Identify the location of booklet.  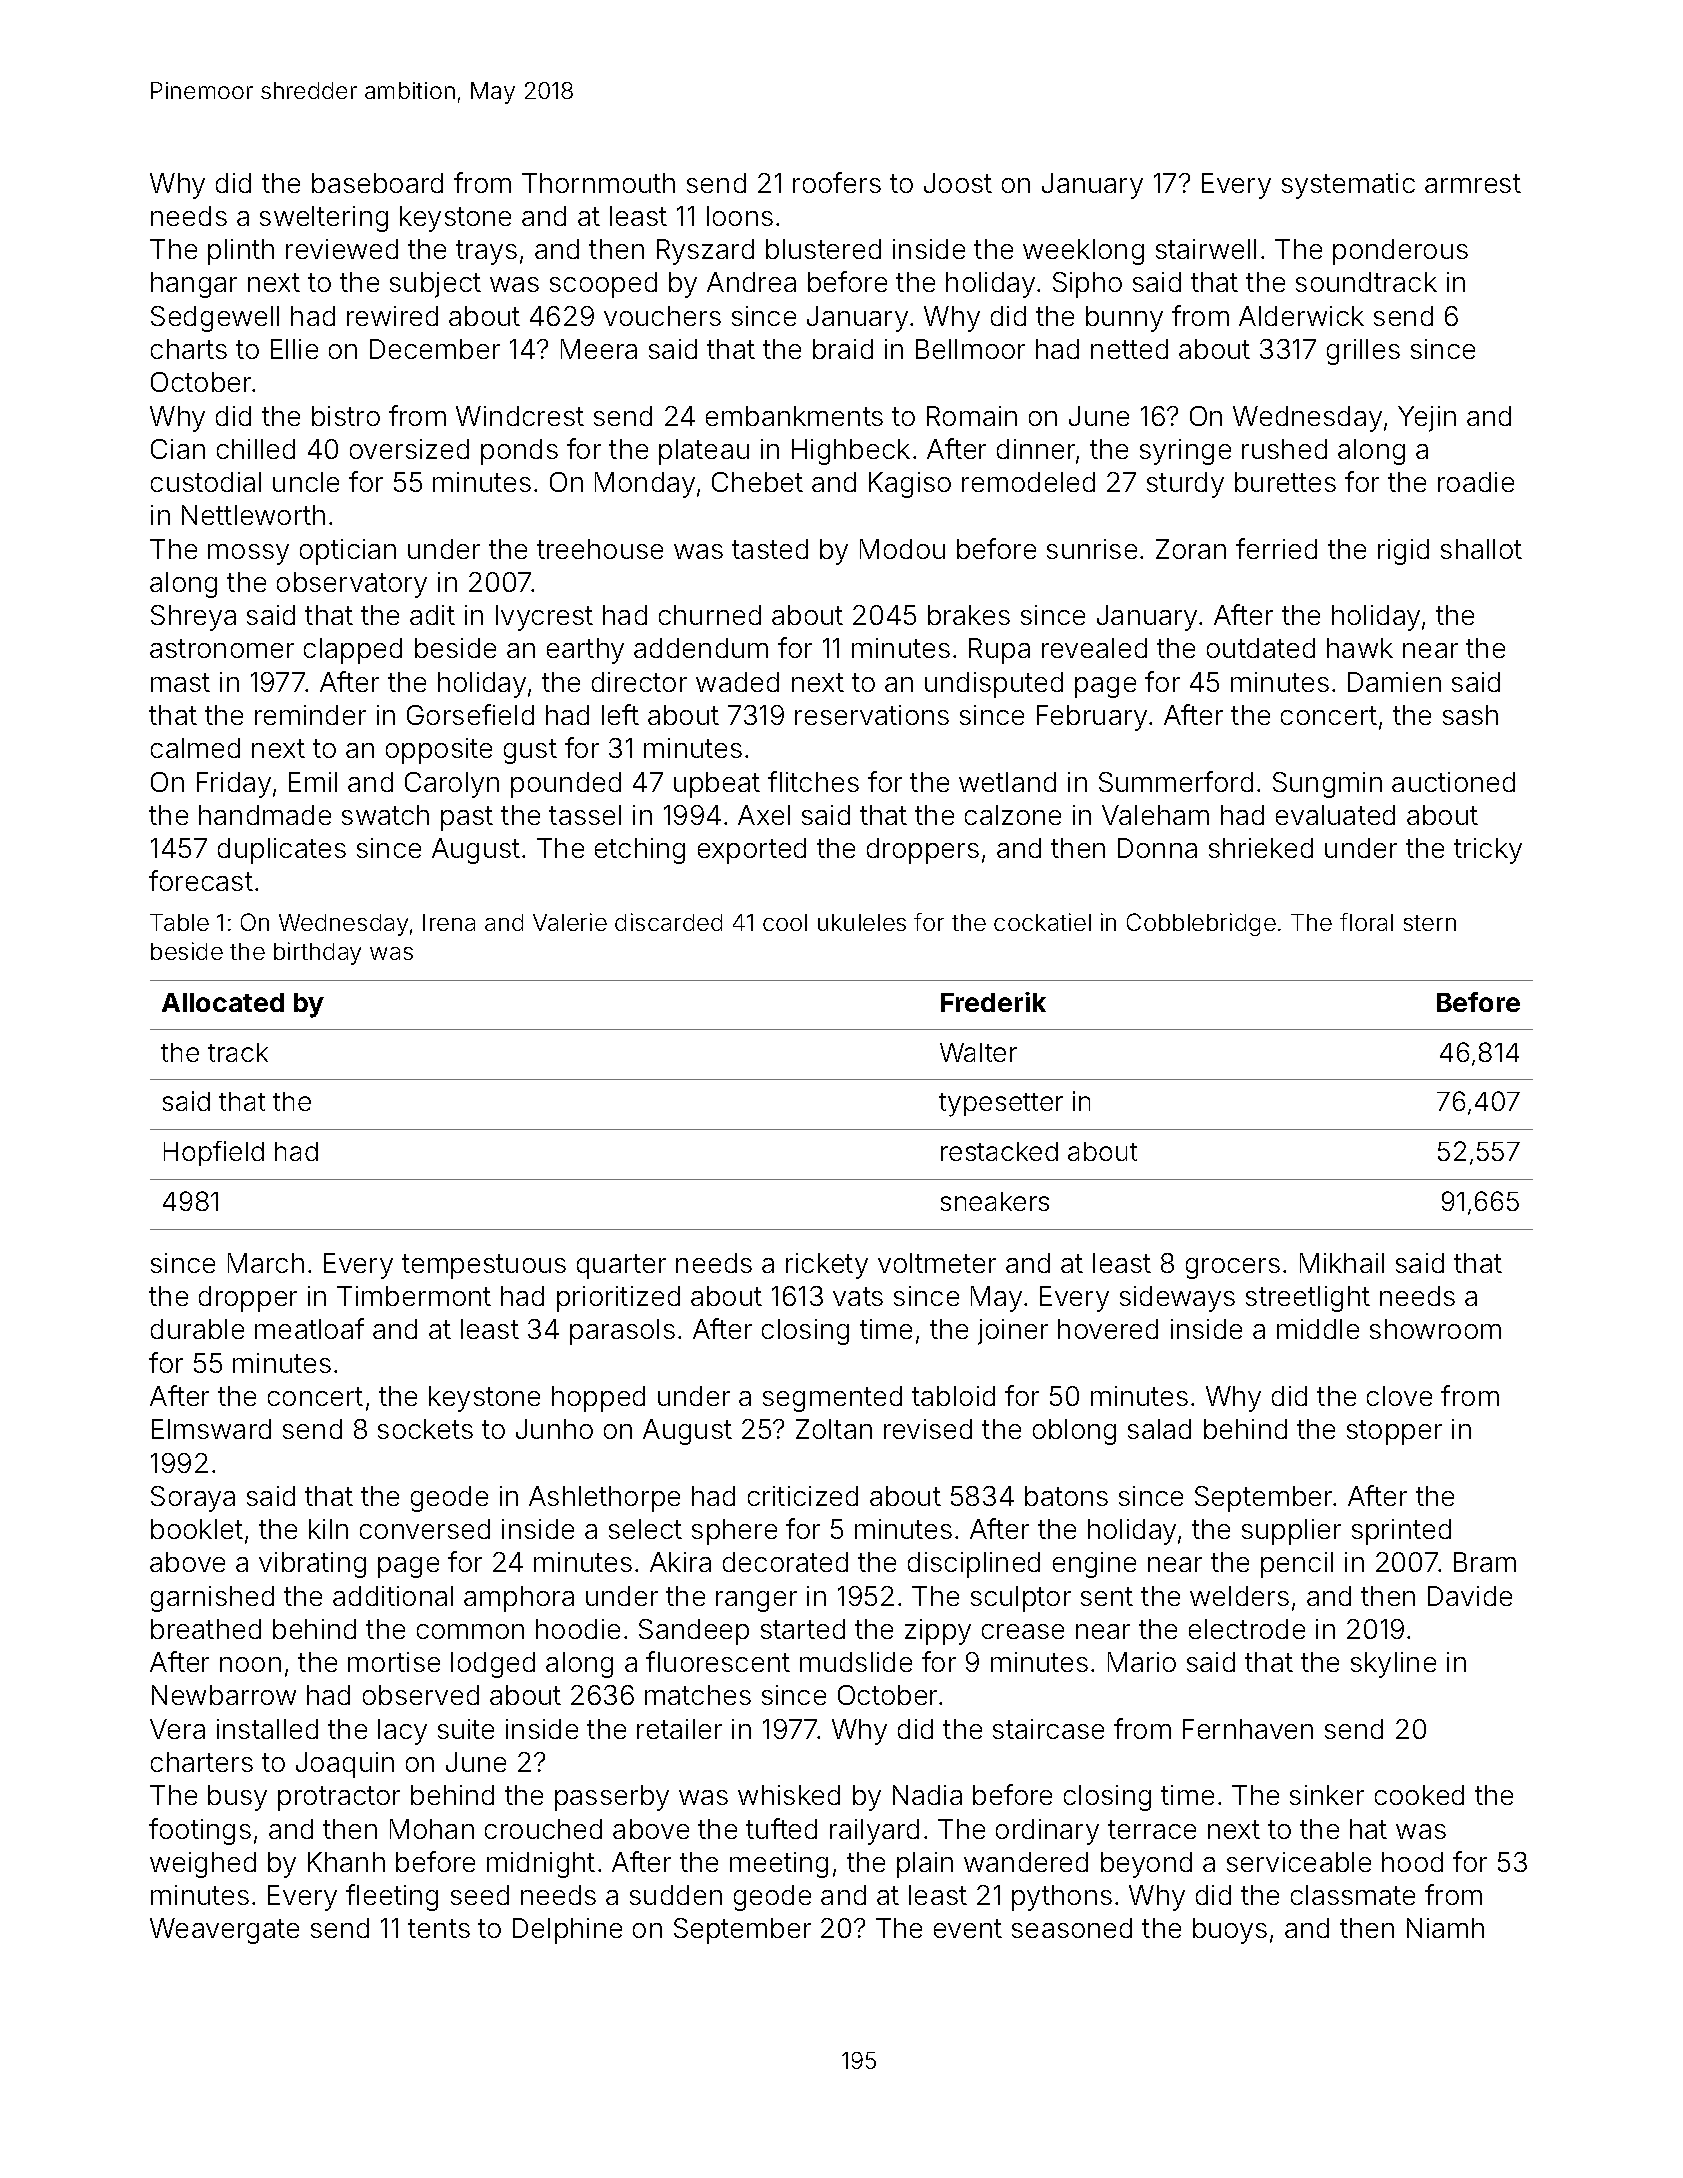
(197, 1529).
